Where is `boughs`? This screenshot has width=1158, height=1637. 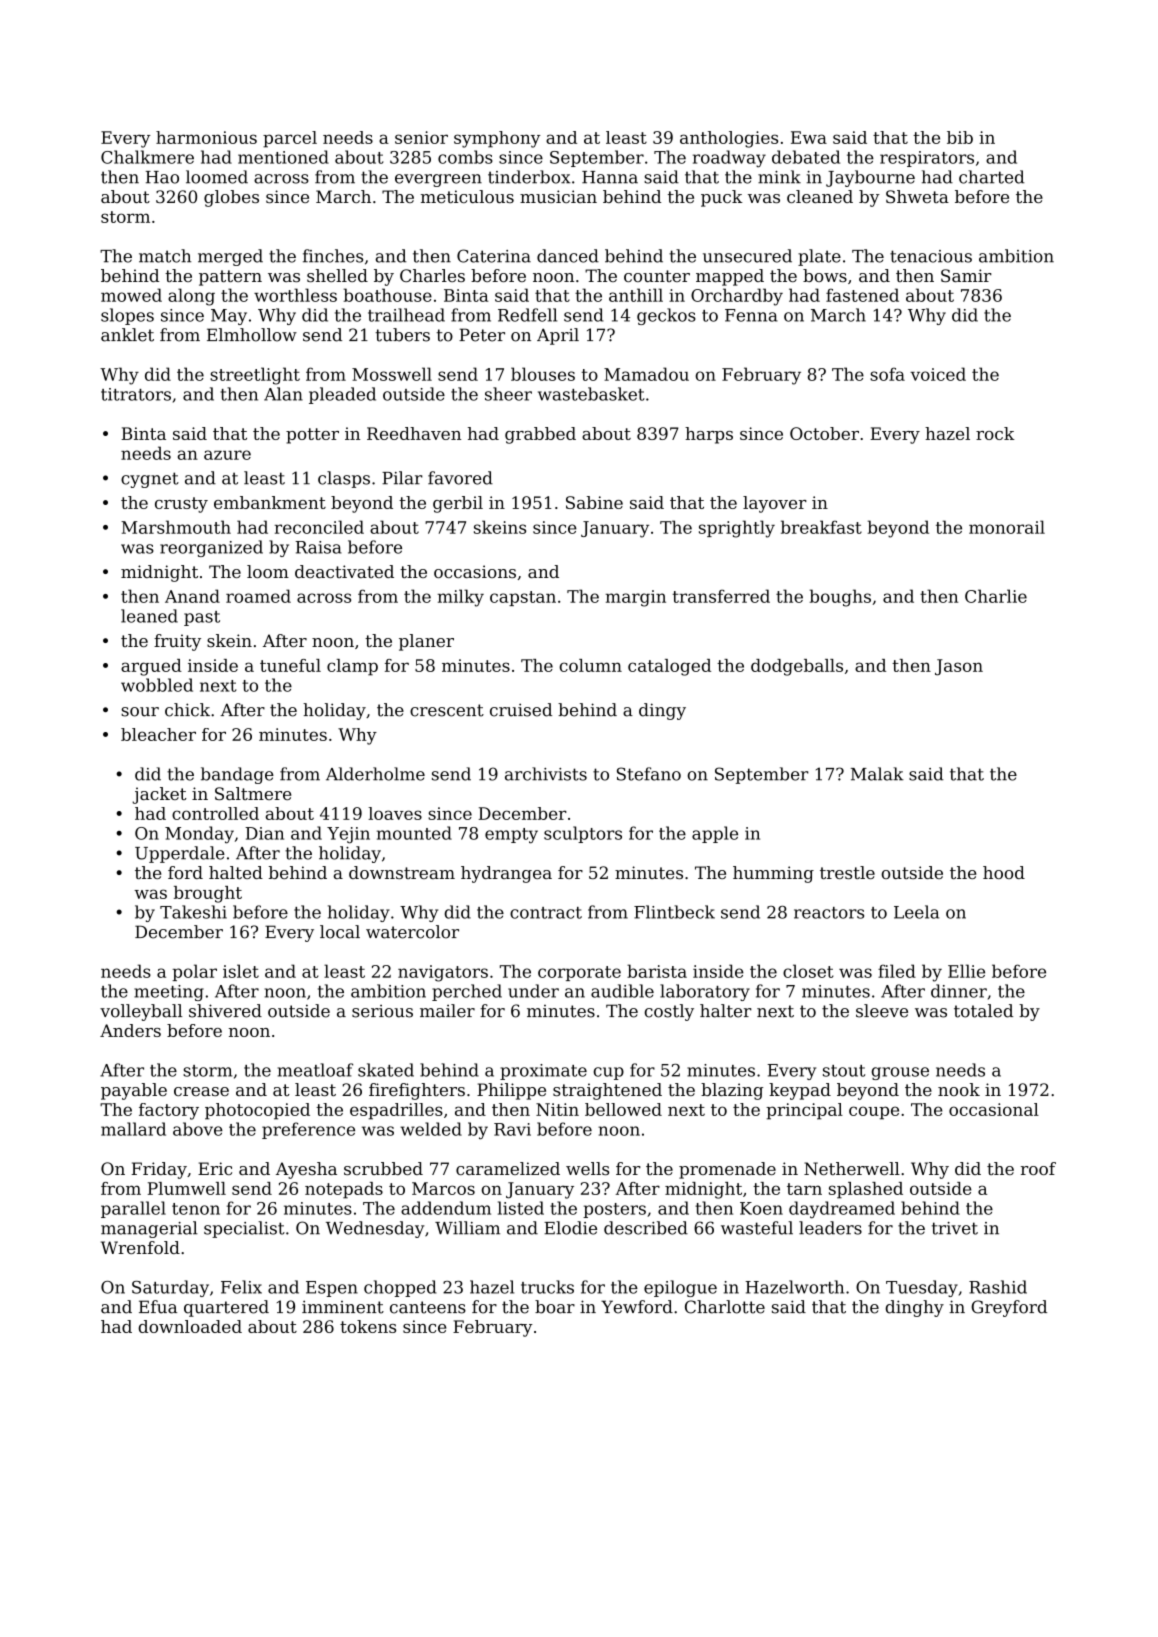 boughs is located at coordinates (840, 598).
